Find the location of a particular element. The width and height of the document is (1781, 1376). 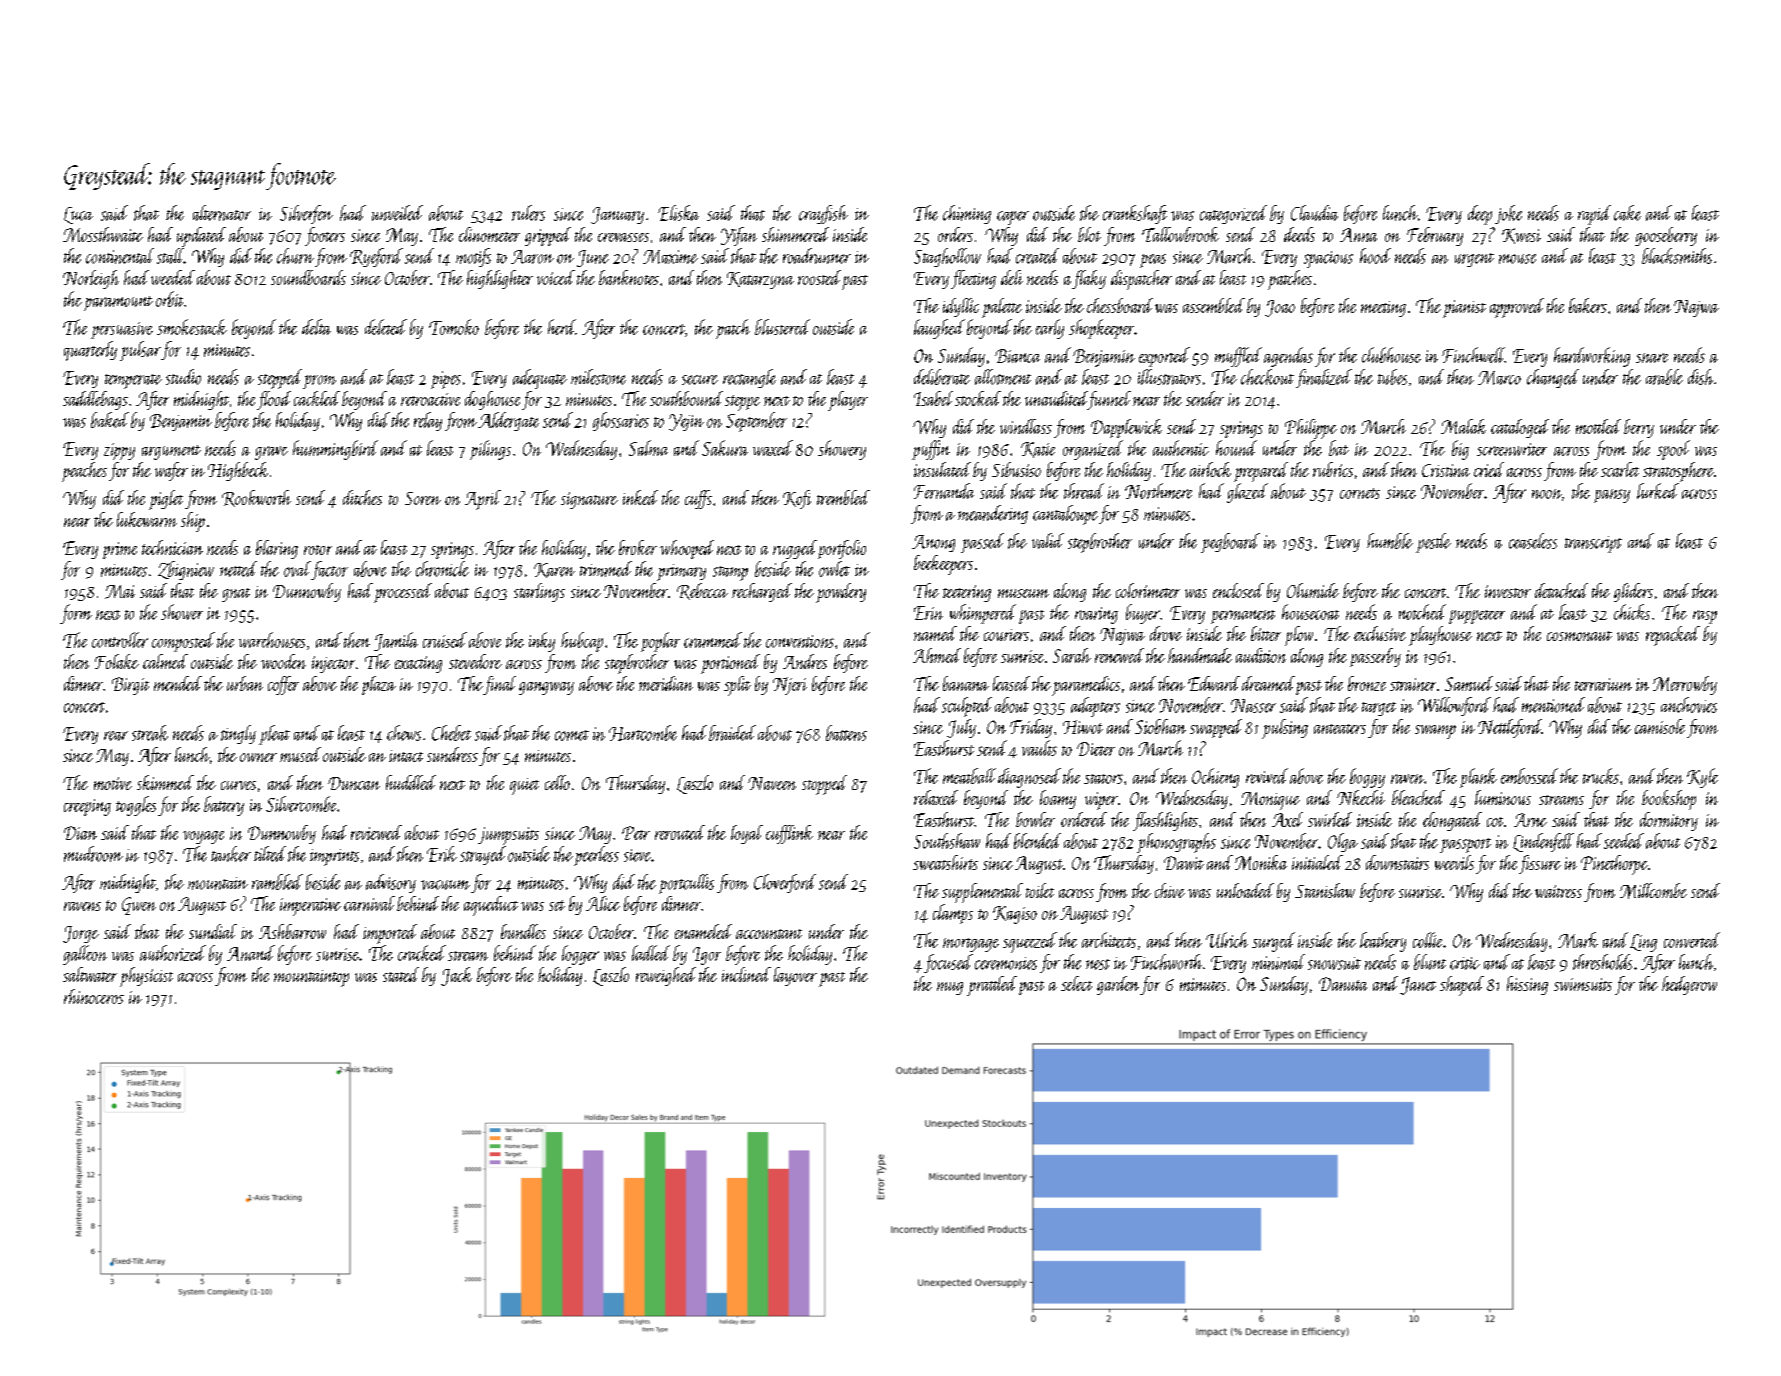

Chebet is located at coordinates (451, 733).
